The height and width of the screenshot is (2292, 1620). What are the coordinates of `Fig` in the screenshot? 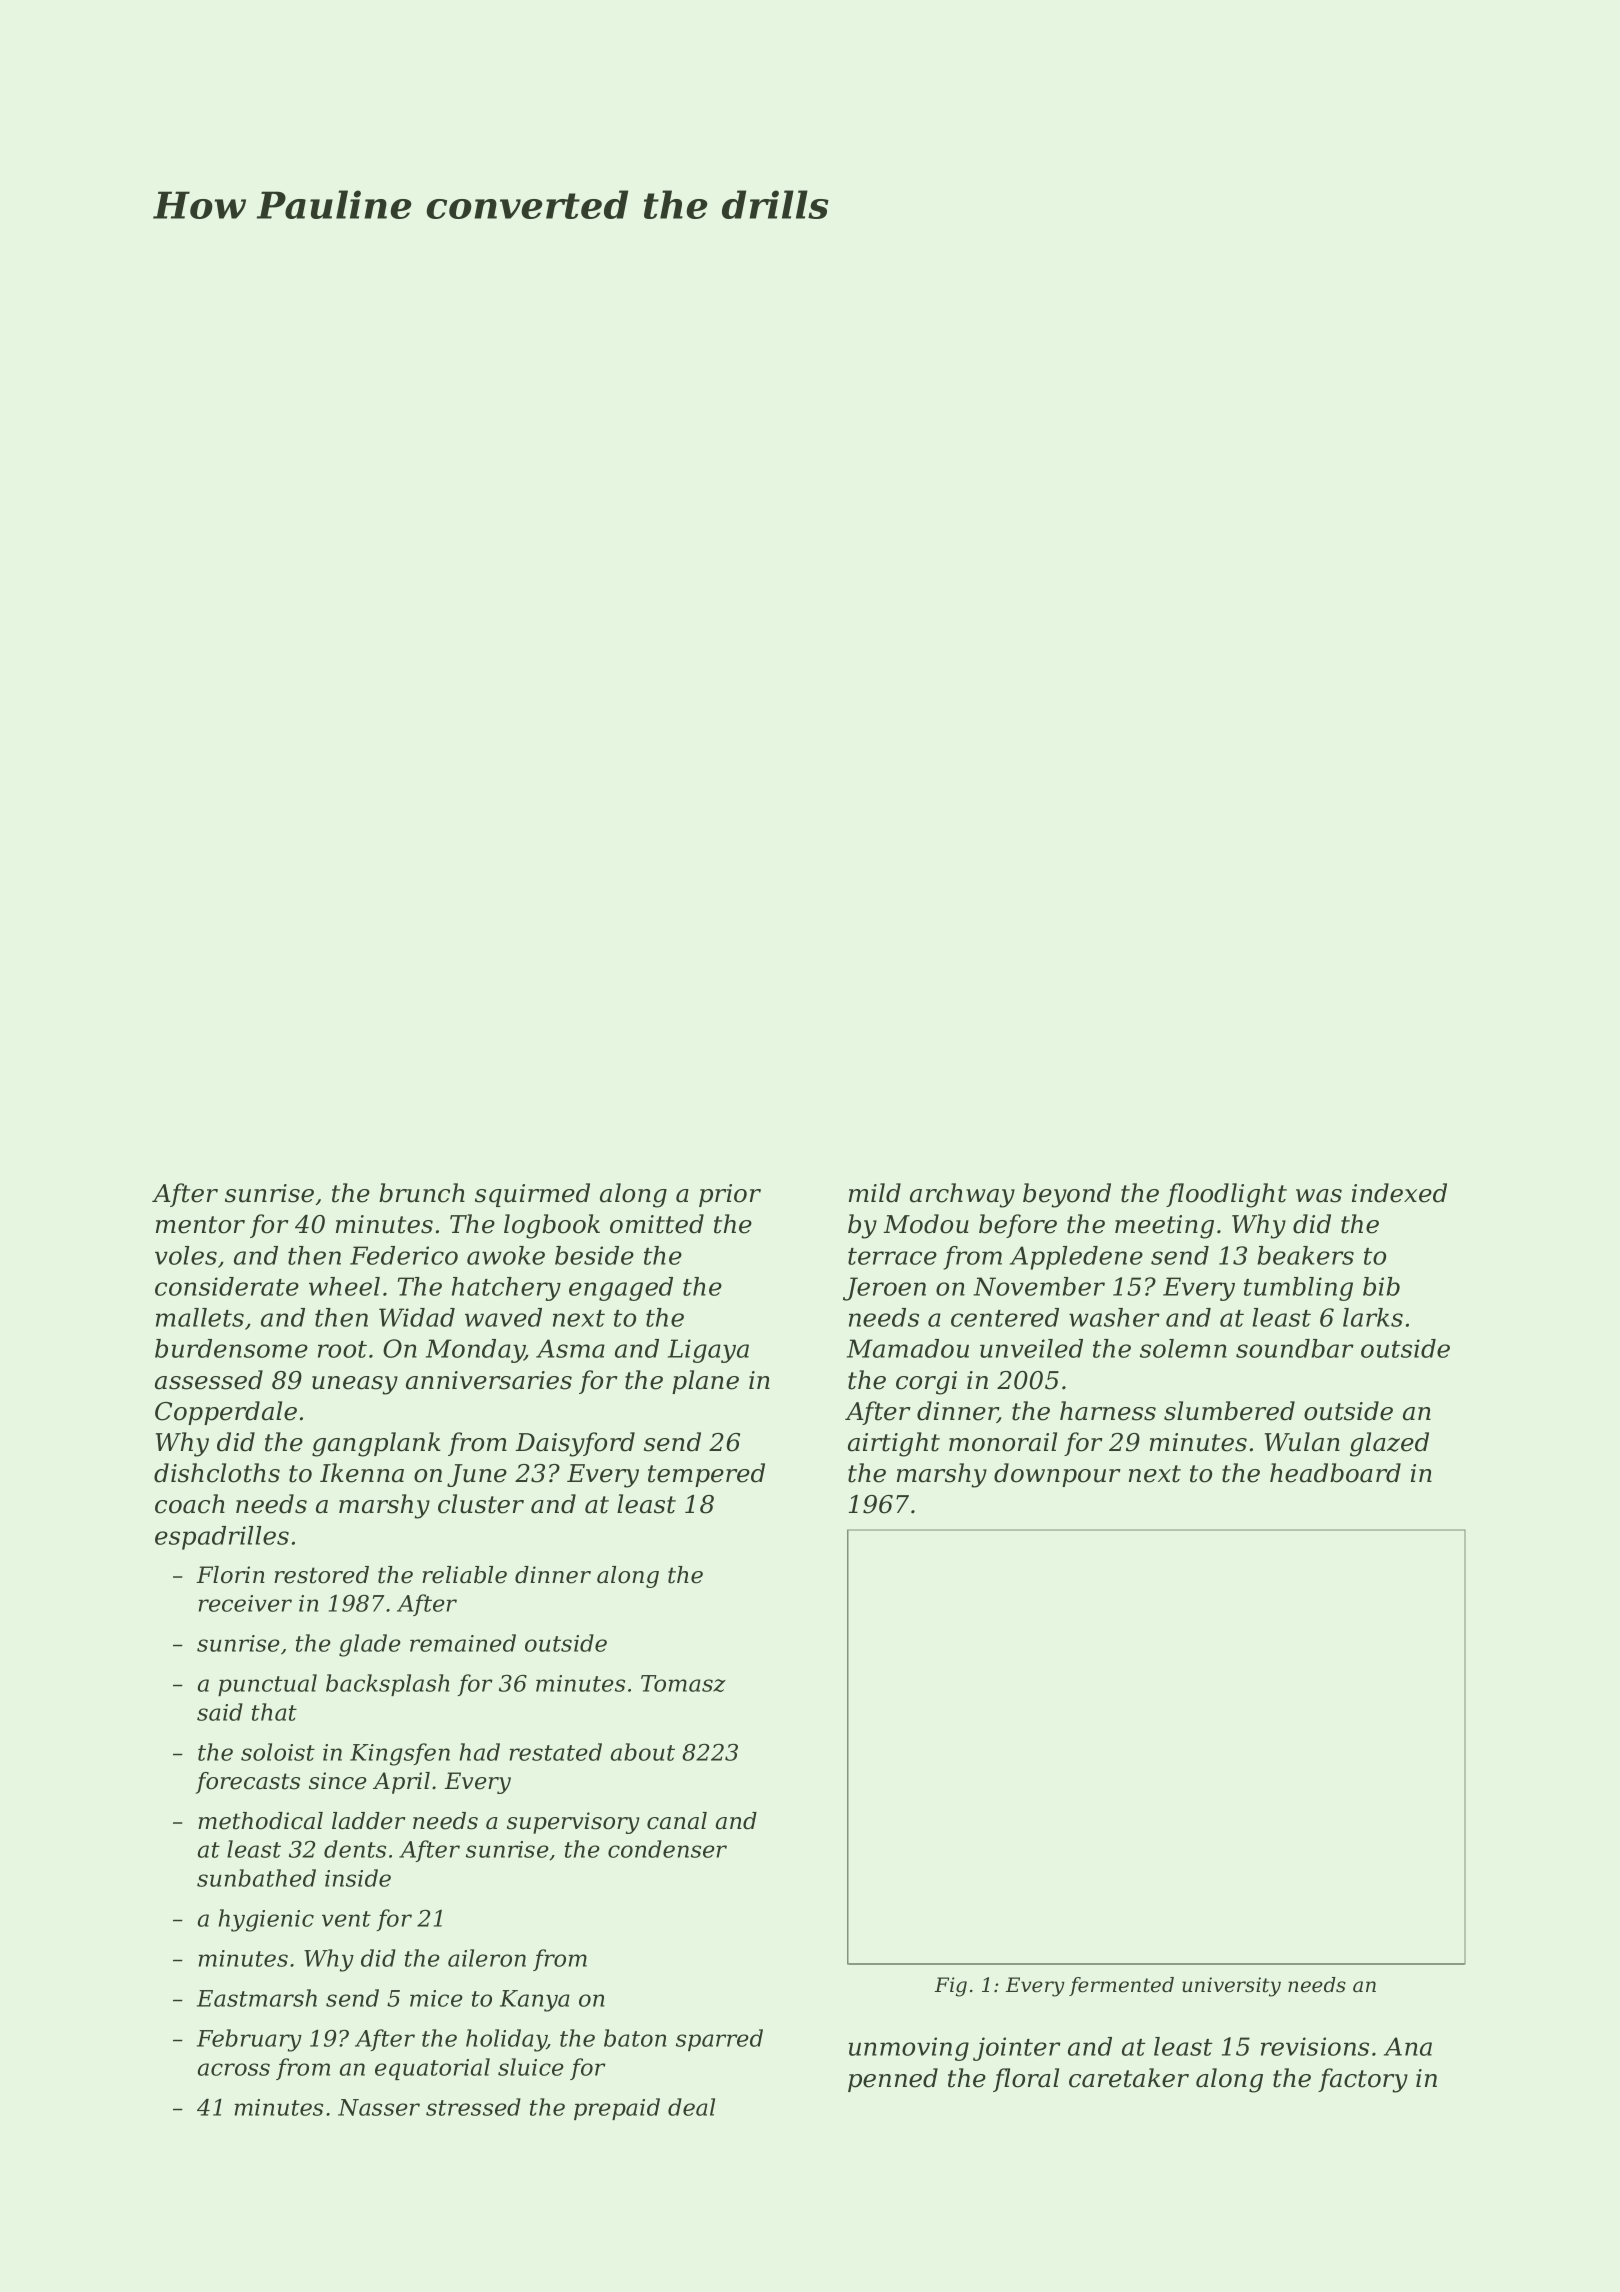 It's located at (951, 1987).
